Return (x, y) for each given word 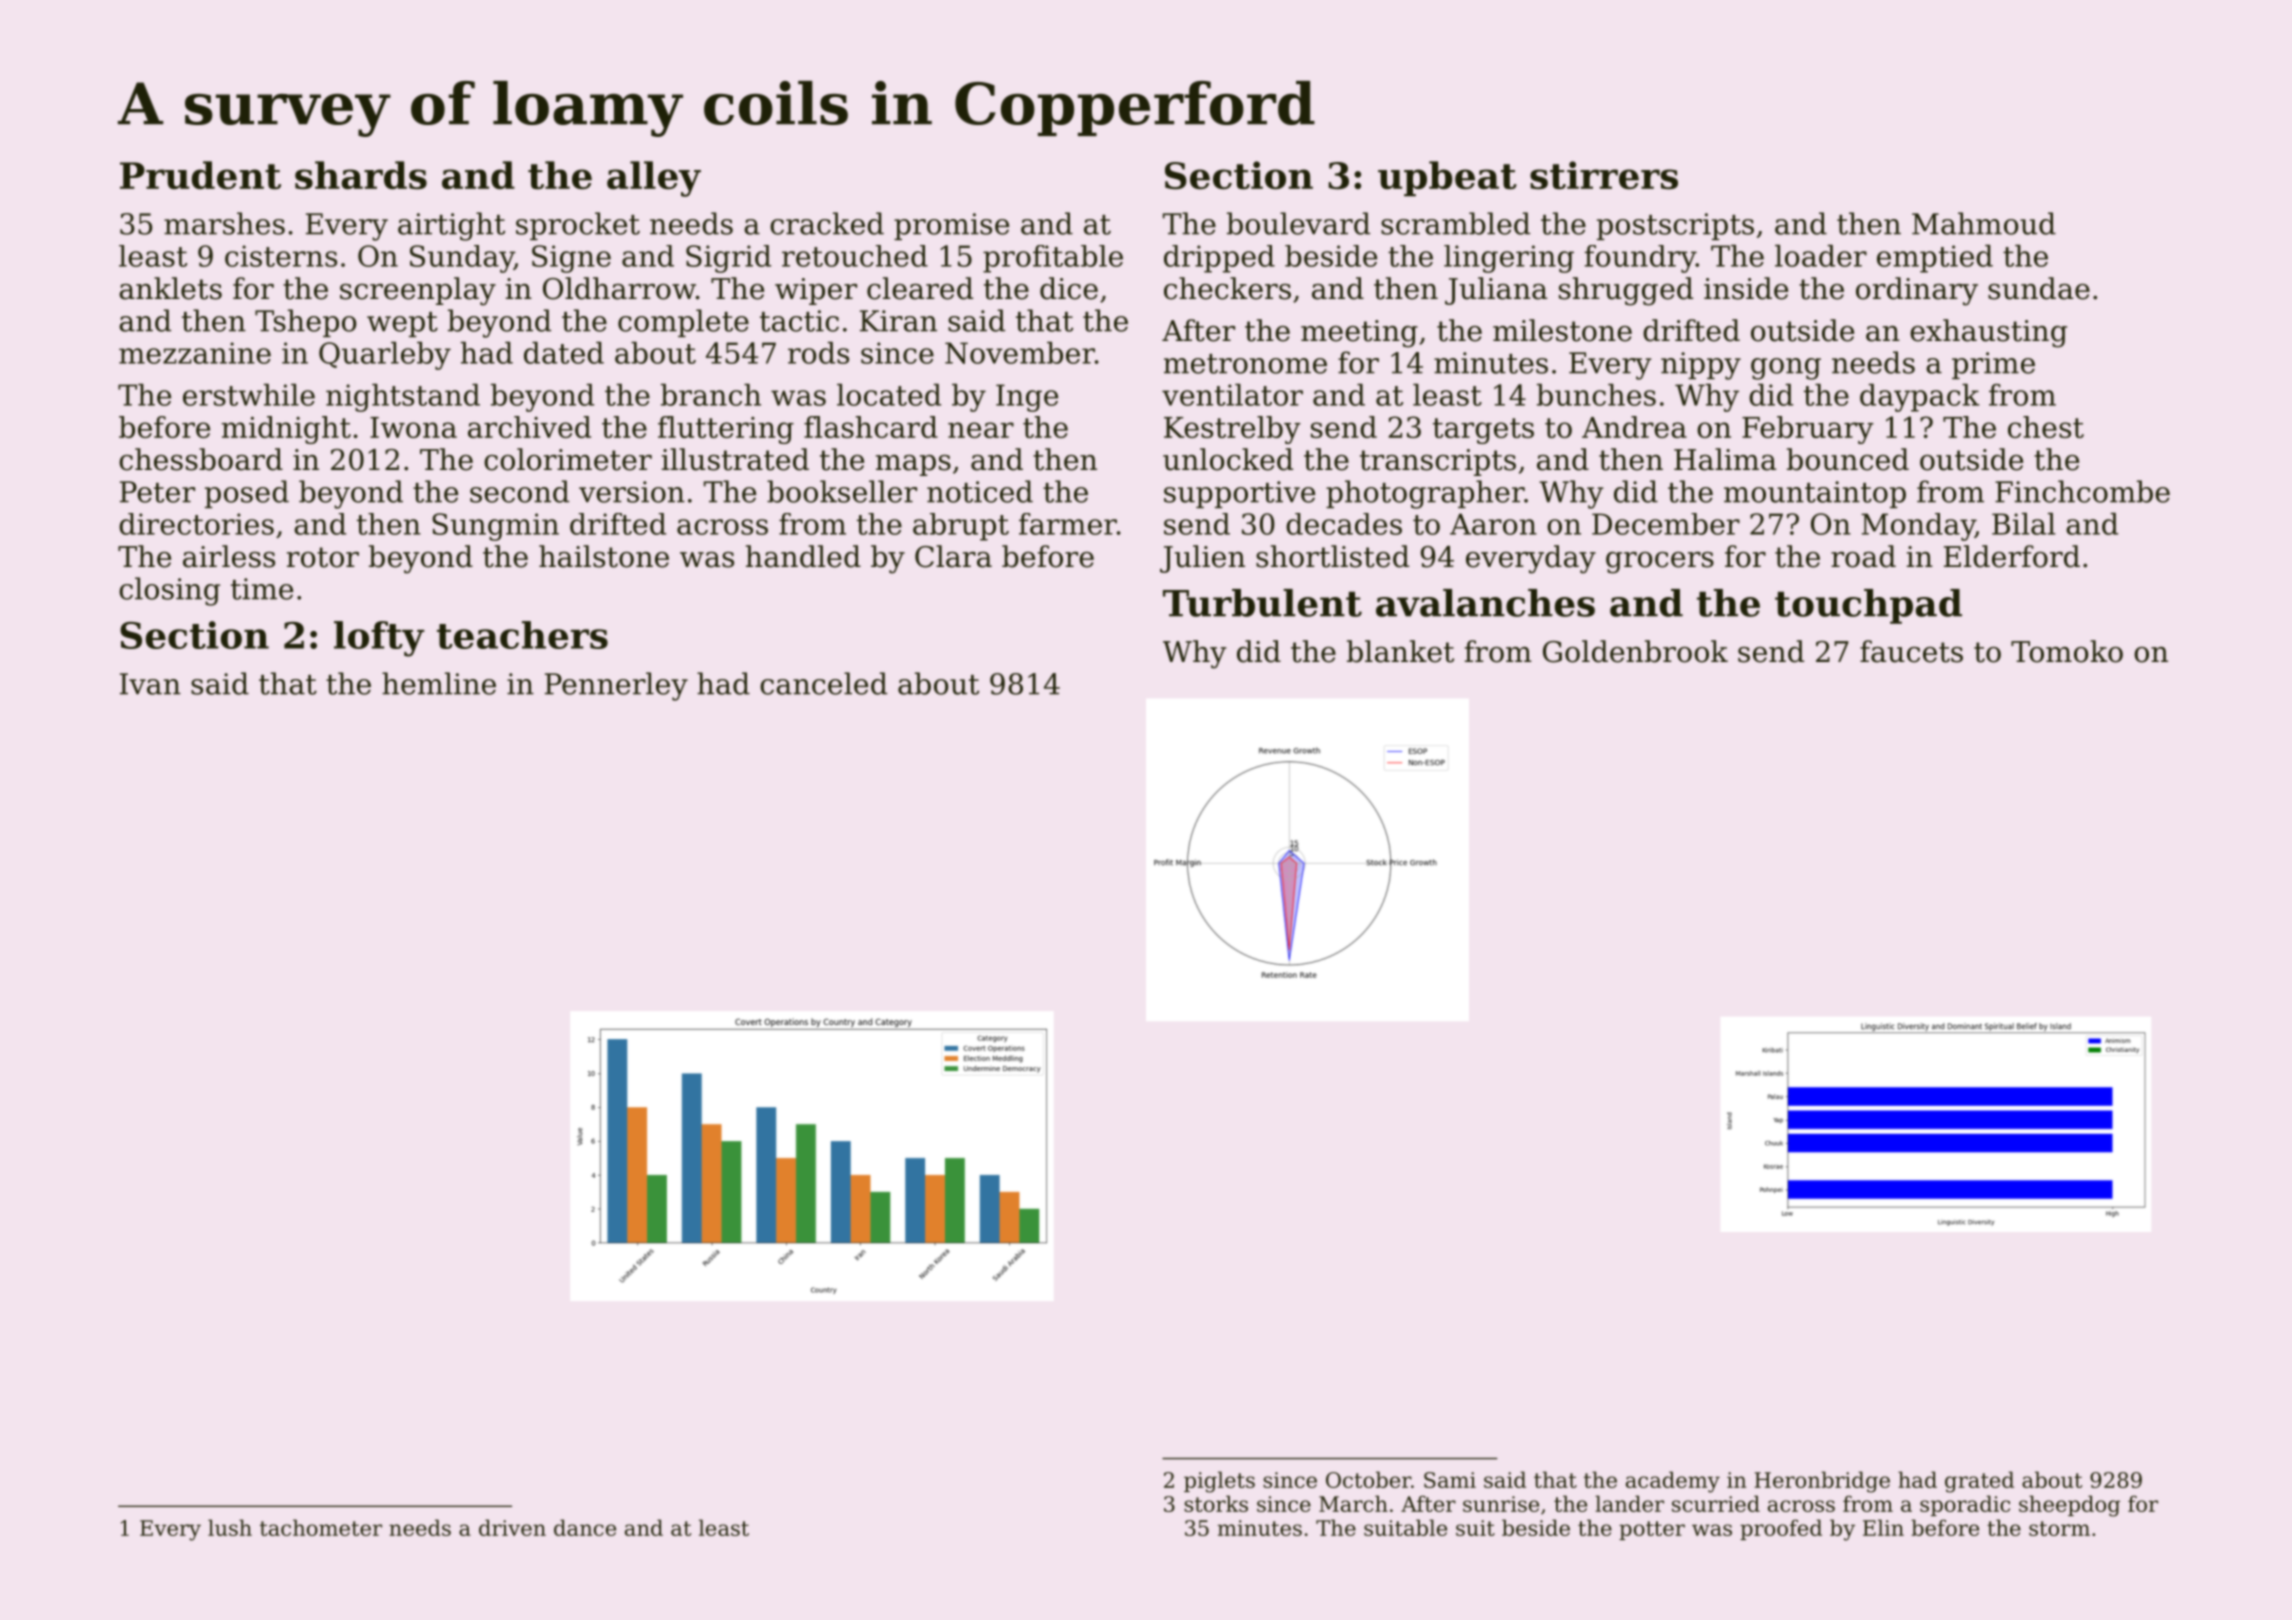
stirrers (1604, 175)
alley (654, 179)
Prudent (200, 175)
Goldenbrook (1635, 651)
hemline (439, 683)
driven (512, 1527)
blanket (1400, 651)
